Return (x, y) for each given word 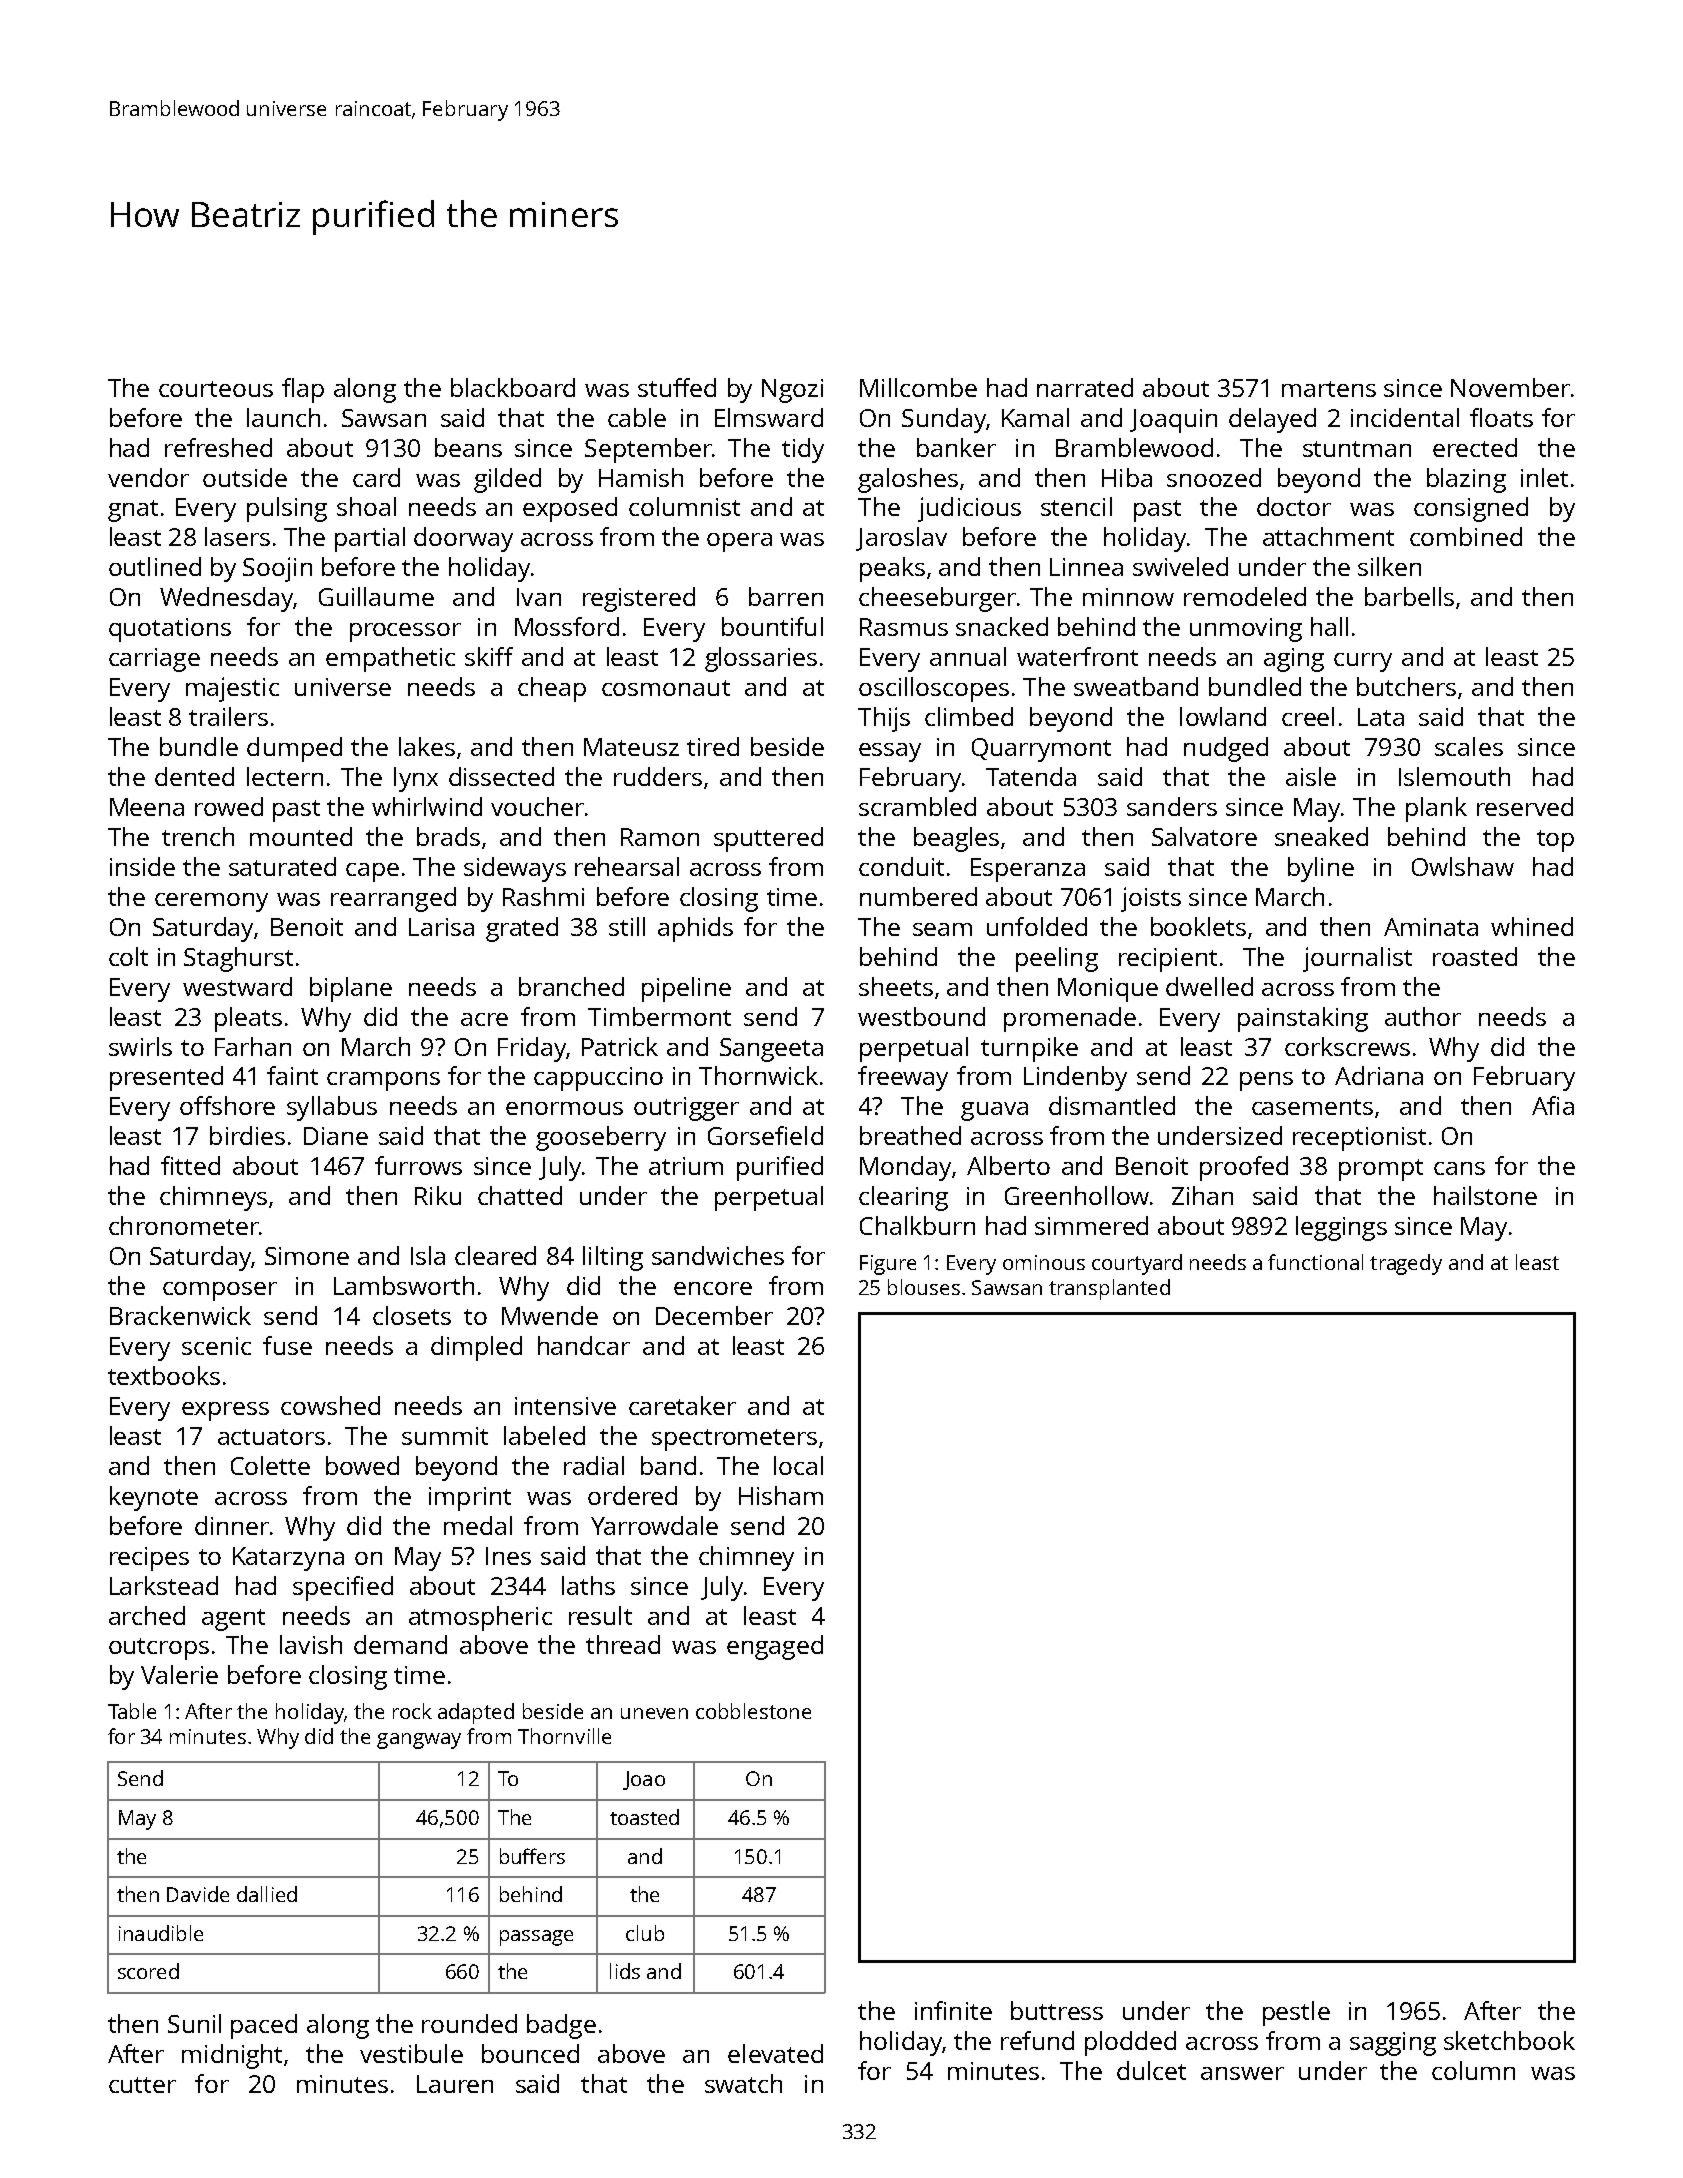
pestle (1296, 2013)
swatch (743, 2083)
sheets (896, 986)
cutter (142, 2085)
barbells (1409, 596)
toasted (644, 1817)
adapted (476, 1713)
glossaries (761, 659)
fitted (190, 1165)
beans (468, 447)
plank (1436, 809)
